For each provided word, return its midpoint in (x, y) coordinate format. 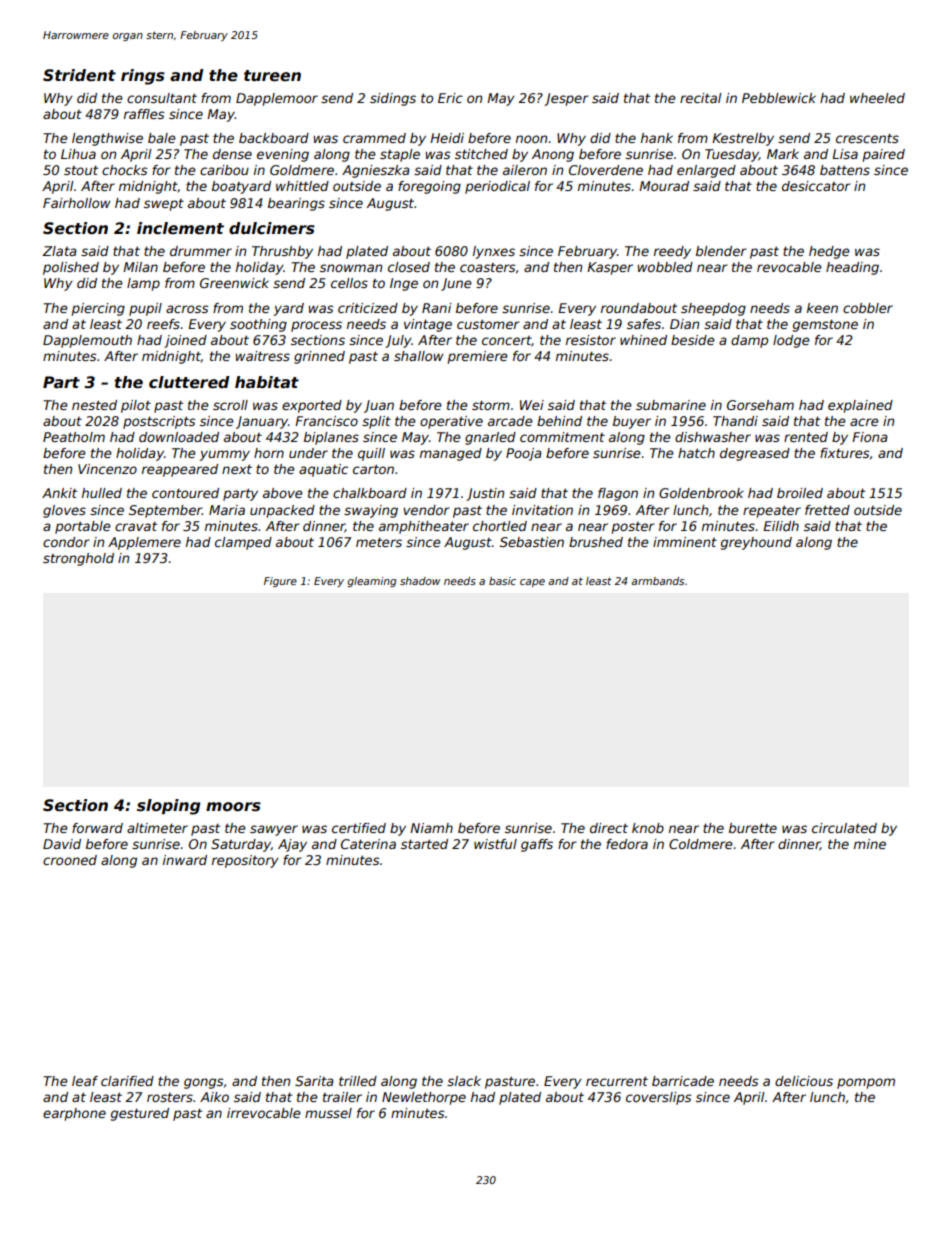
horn (269, 453)
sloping (168, 807)
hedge (829, 252)
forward (97, 828)
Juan (379, 406)
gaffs (537, 845)
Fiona (870, 437)
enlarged (706, 171)
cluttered (189, 382)
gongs (204, 1083)
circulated (844, 828)
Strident (79, 75)
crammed (374, 138)
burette (753, 828)
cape (532, 583)
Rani (436, 308)
